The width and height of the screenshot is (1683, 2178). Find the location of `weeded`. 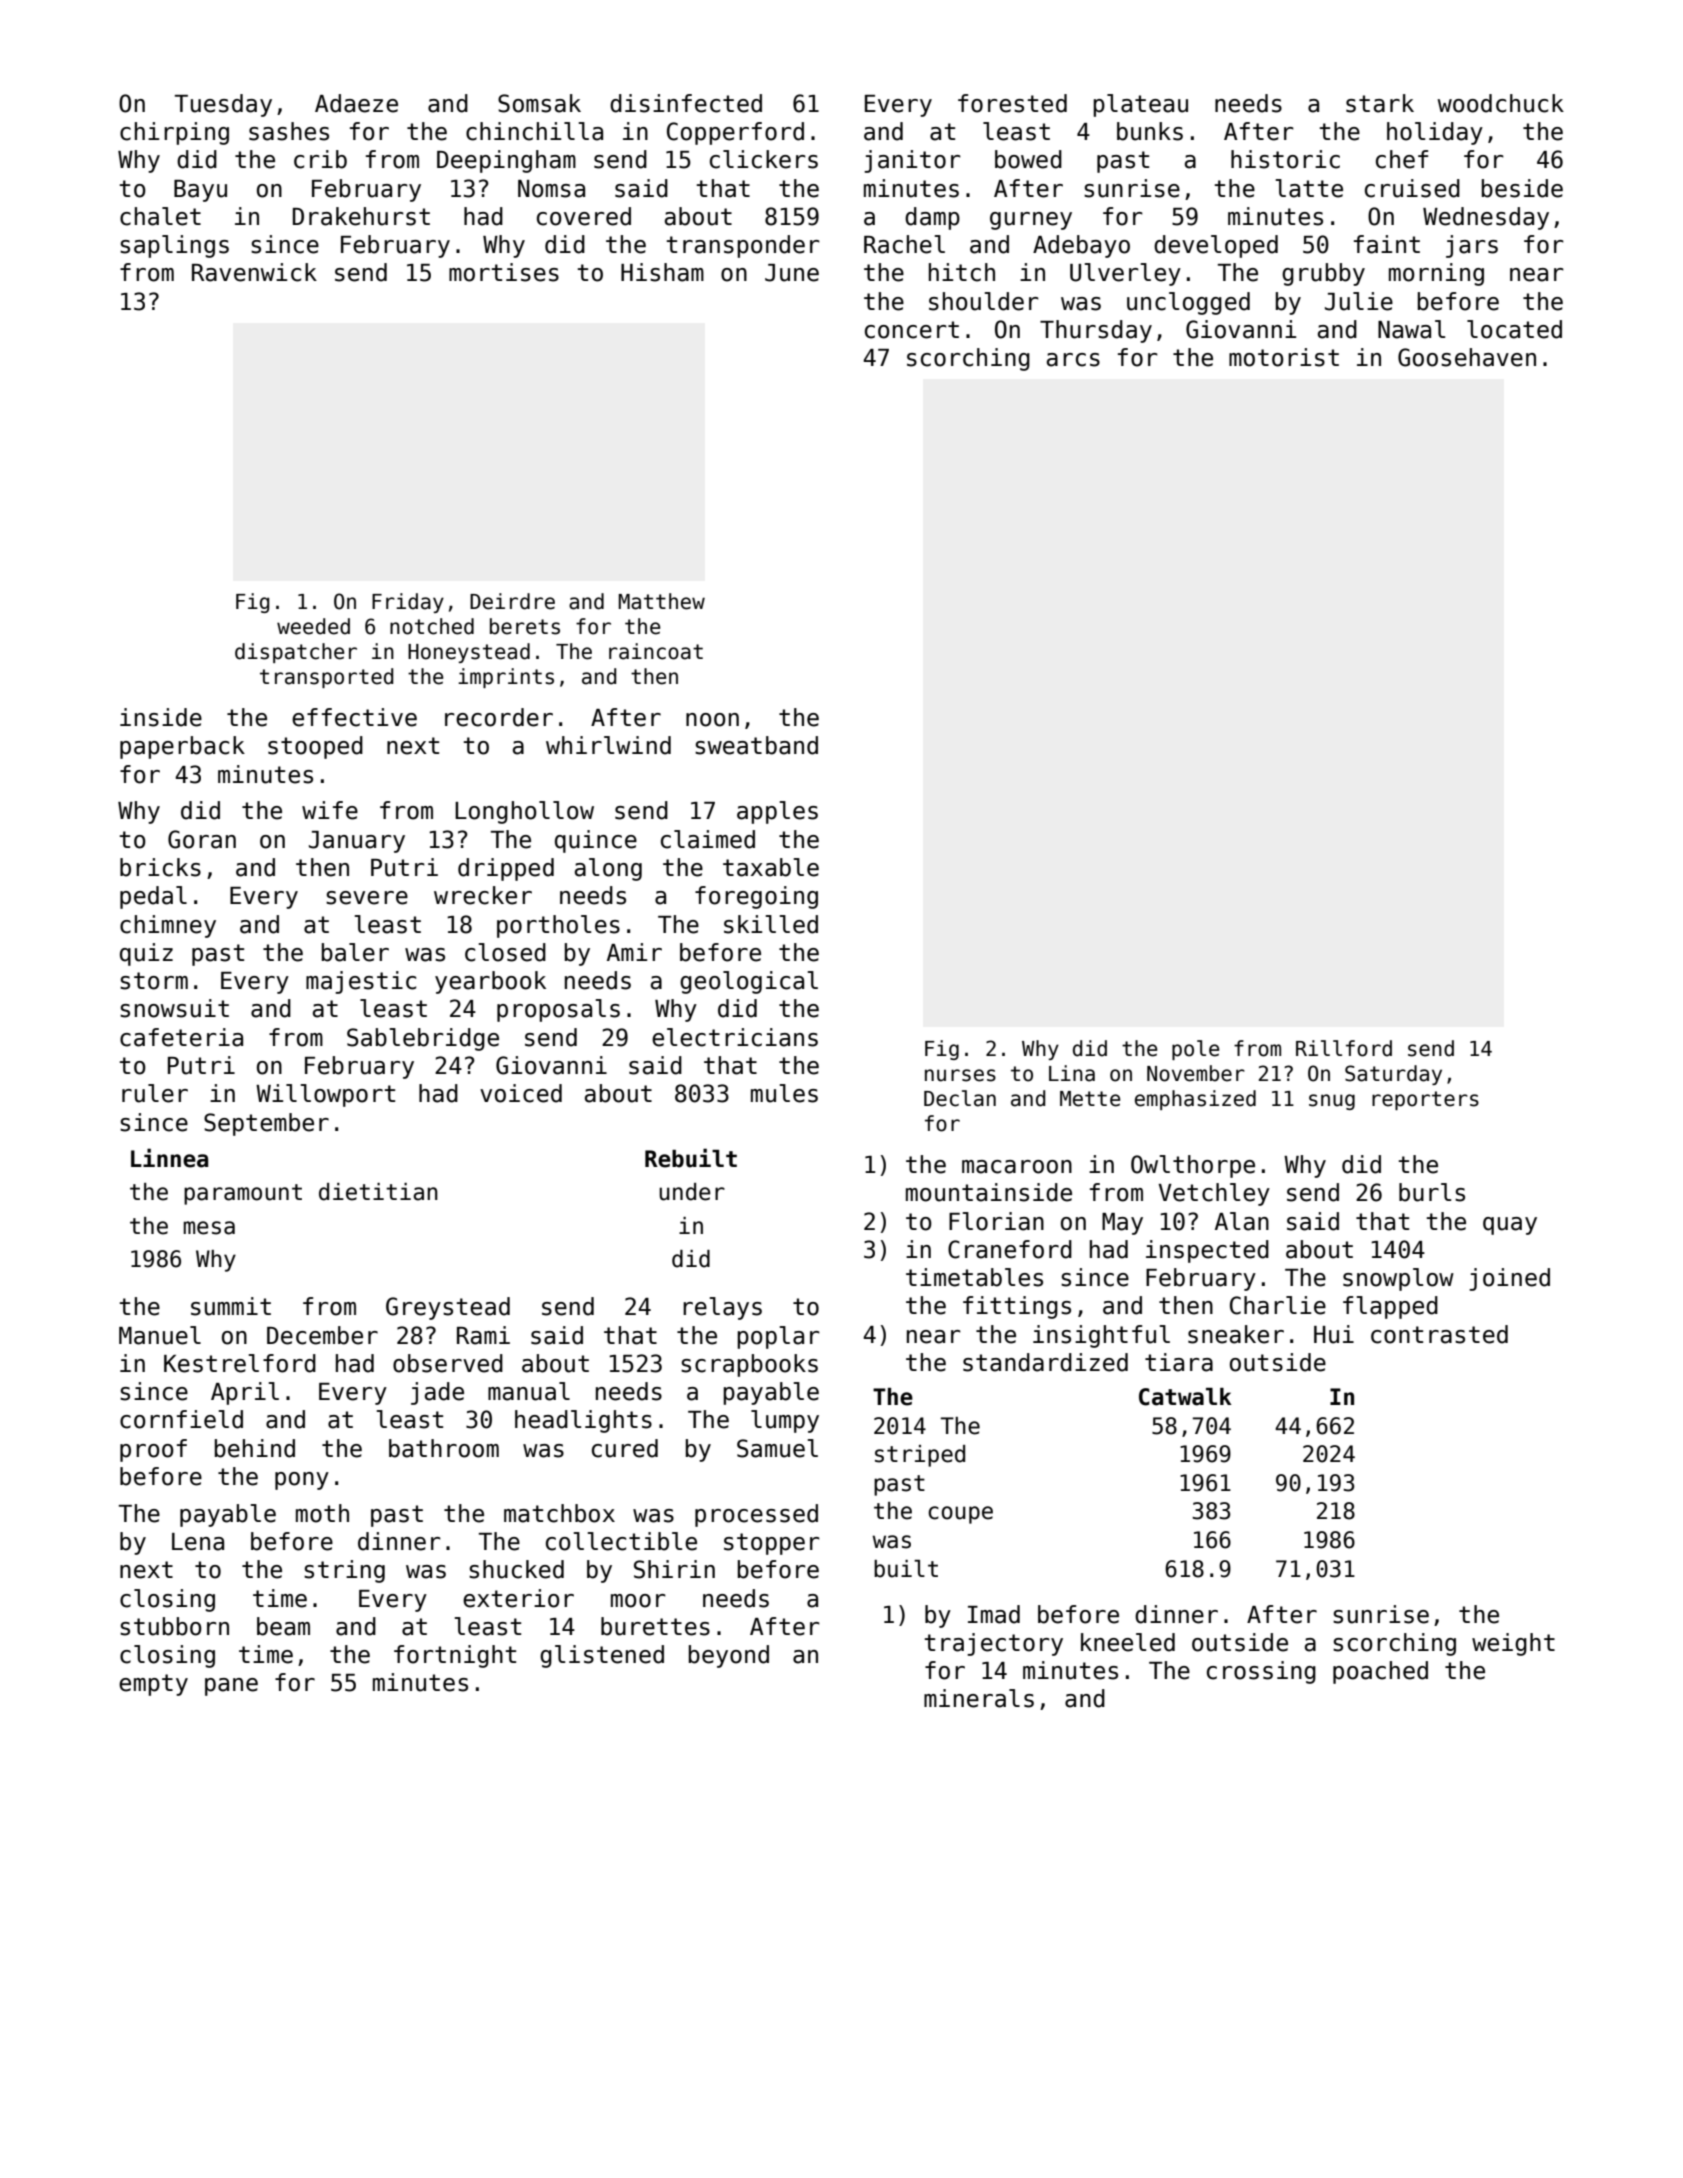

weeded is located at coordinates (313, 626).
